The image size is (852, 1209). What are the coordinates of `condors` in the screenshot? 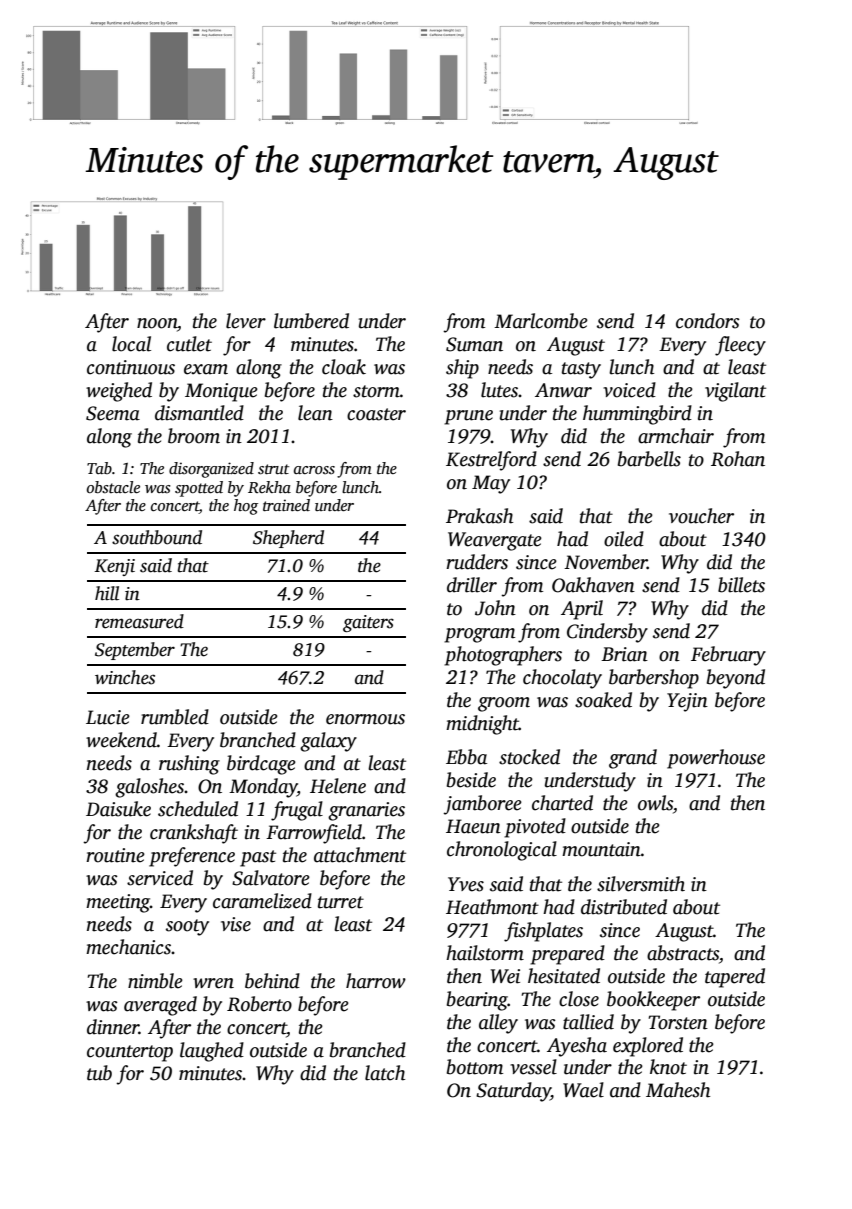 It's located at (708, 321).
